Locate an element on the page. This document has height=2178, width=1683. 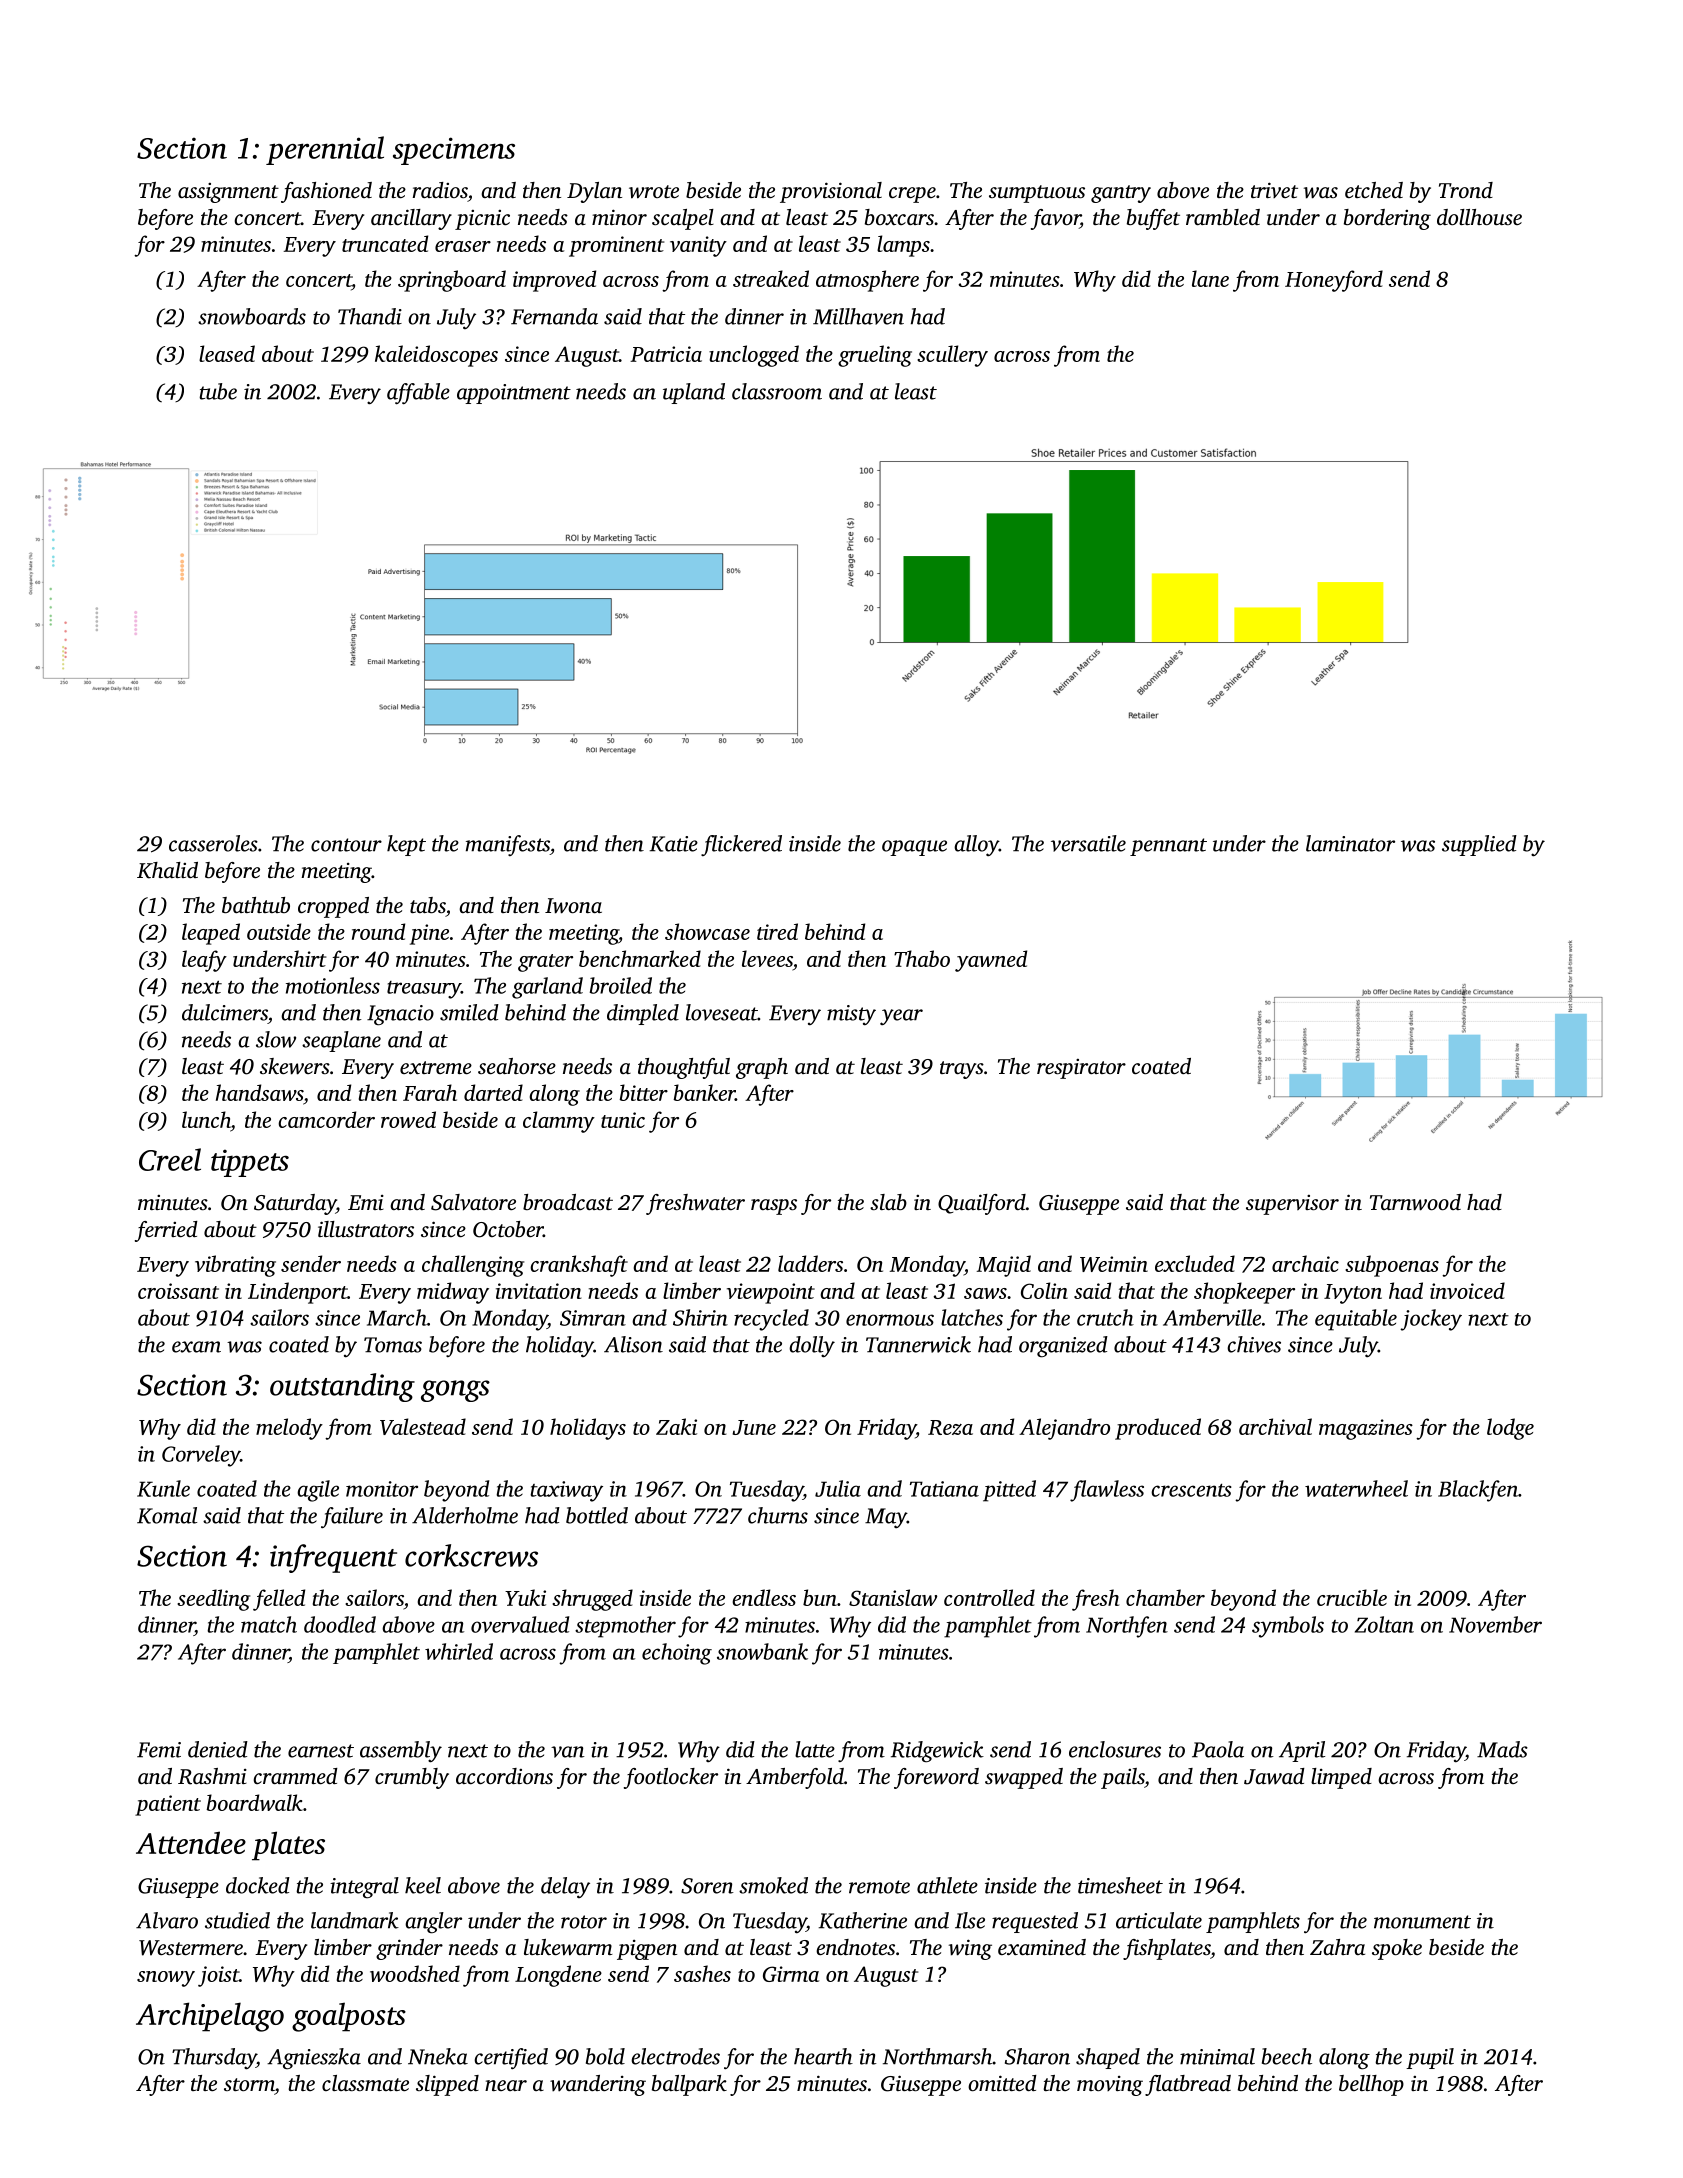
perennial is located at coordinates (325, 150).
